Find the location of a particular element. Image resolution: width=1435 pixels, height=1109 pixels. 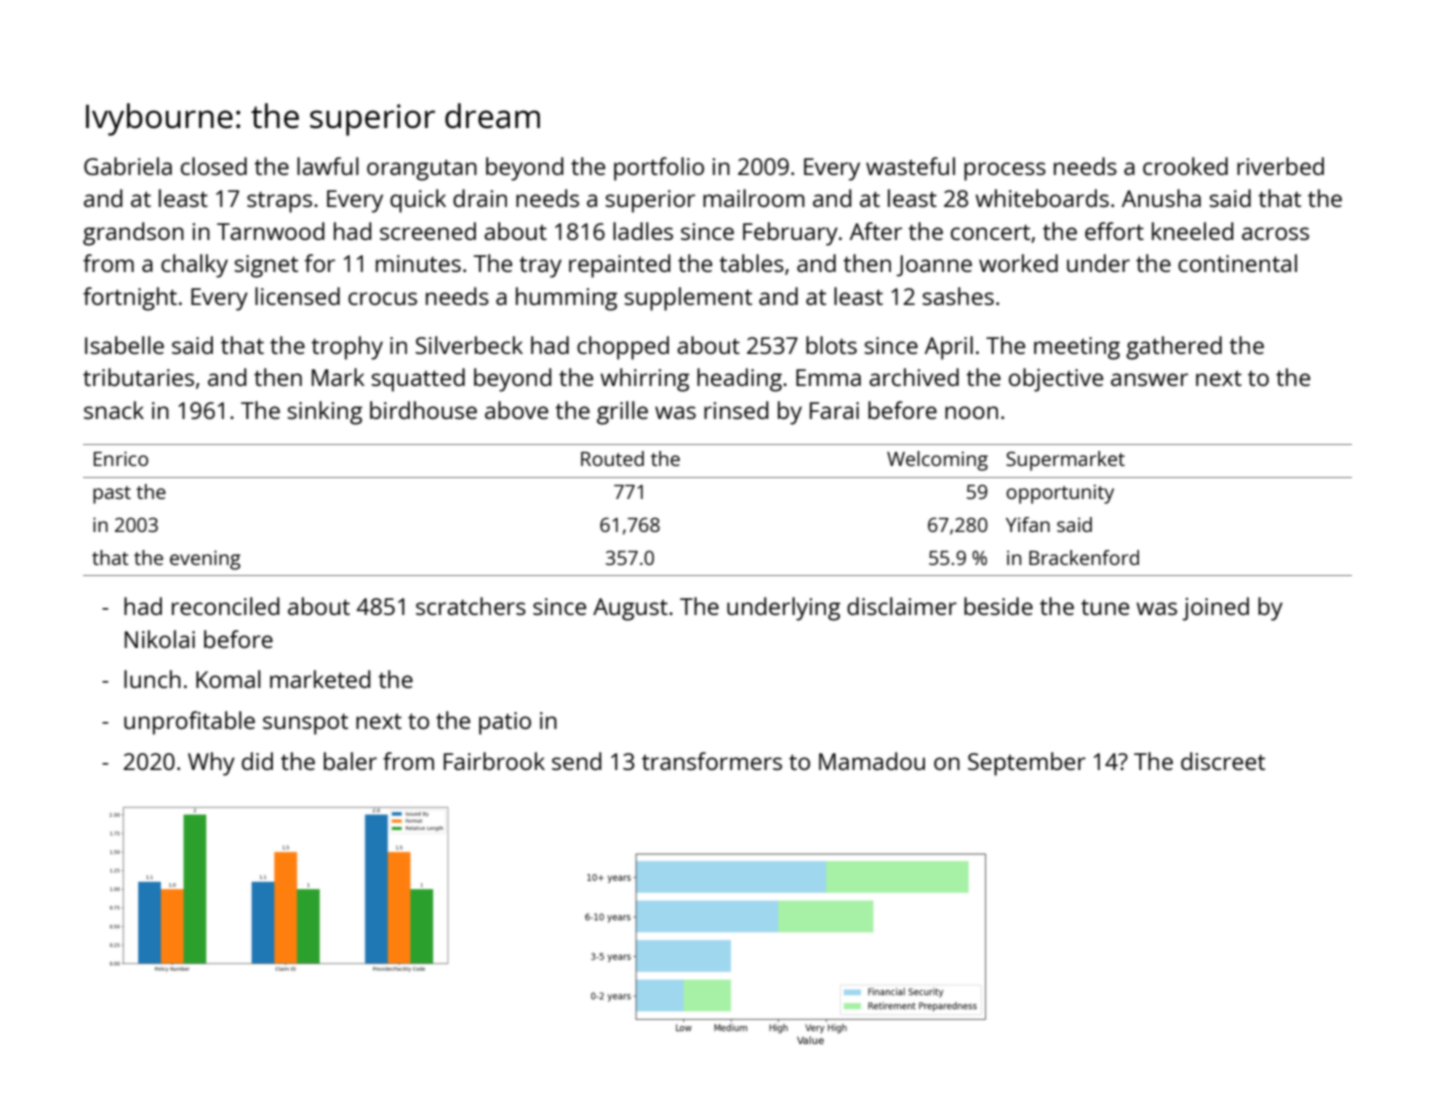

patio is located at coordinates (505, 723).
